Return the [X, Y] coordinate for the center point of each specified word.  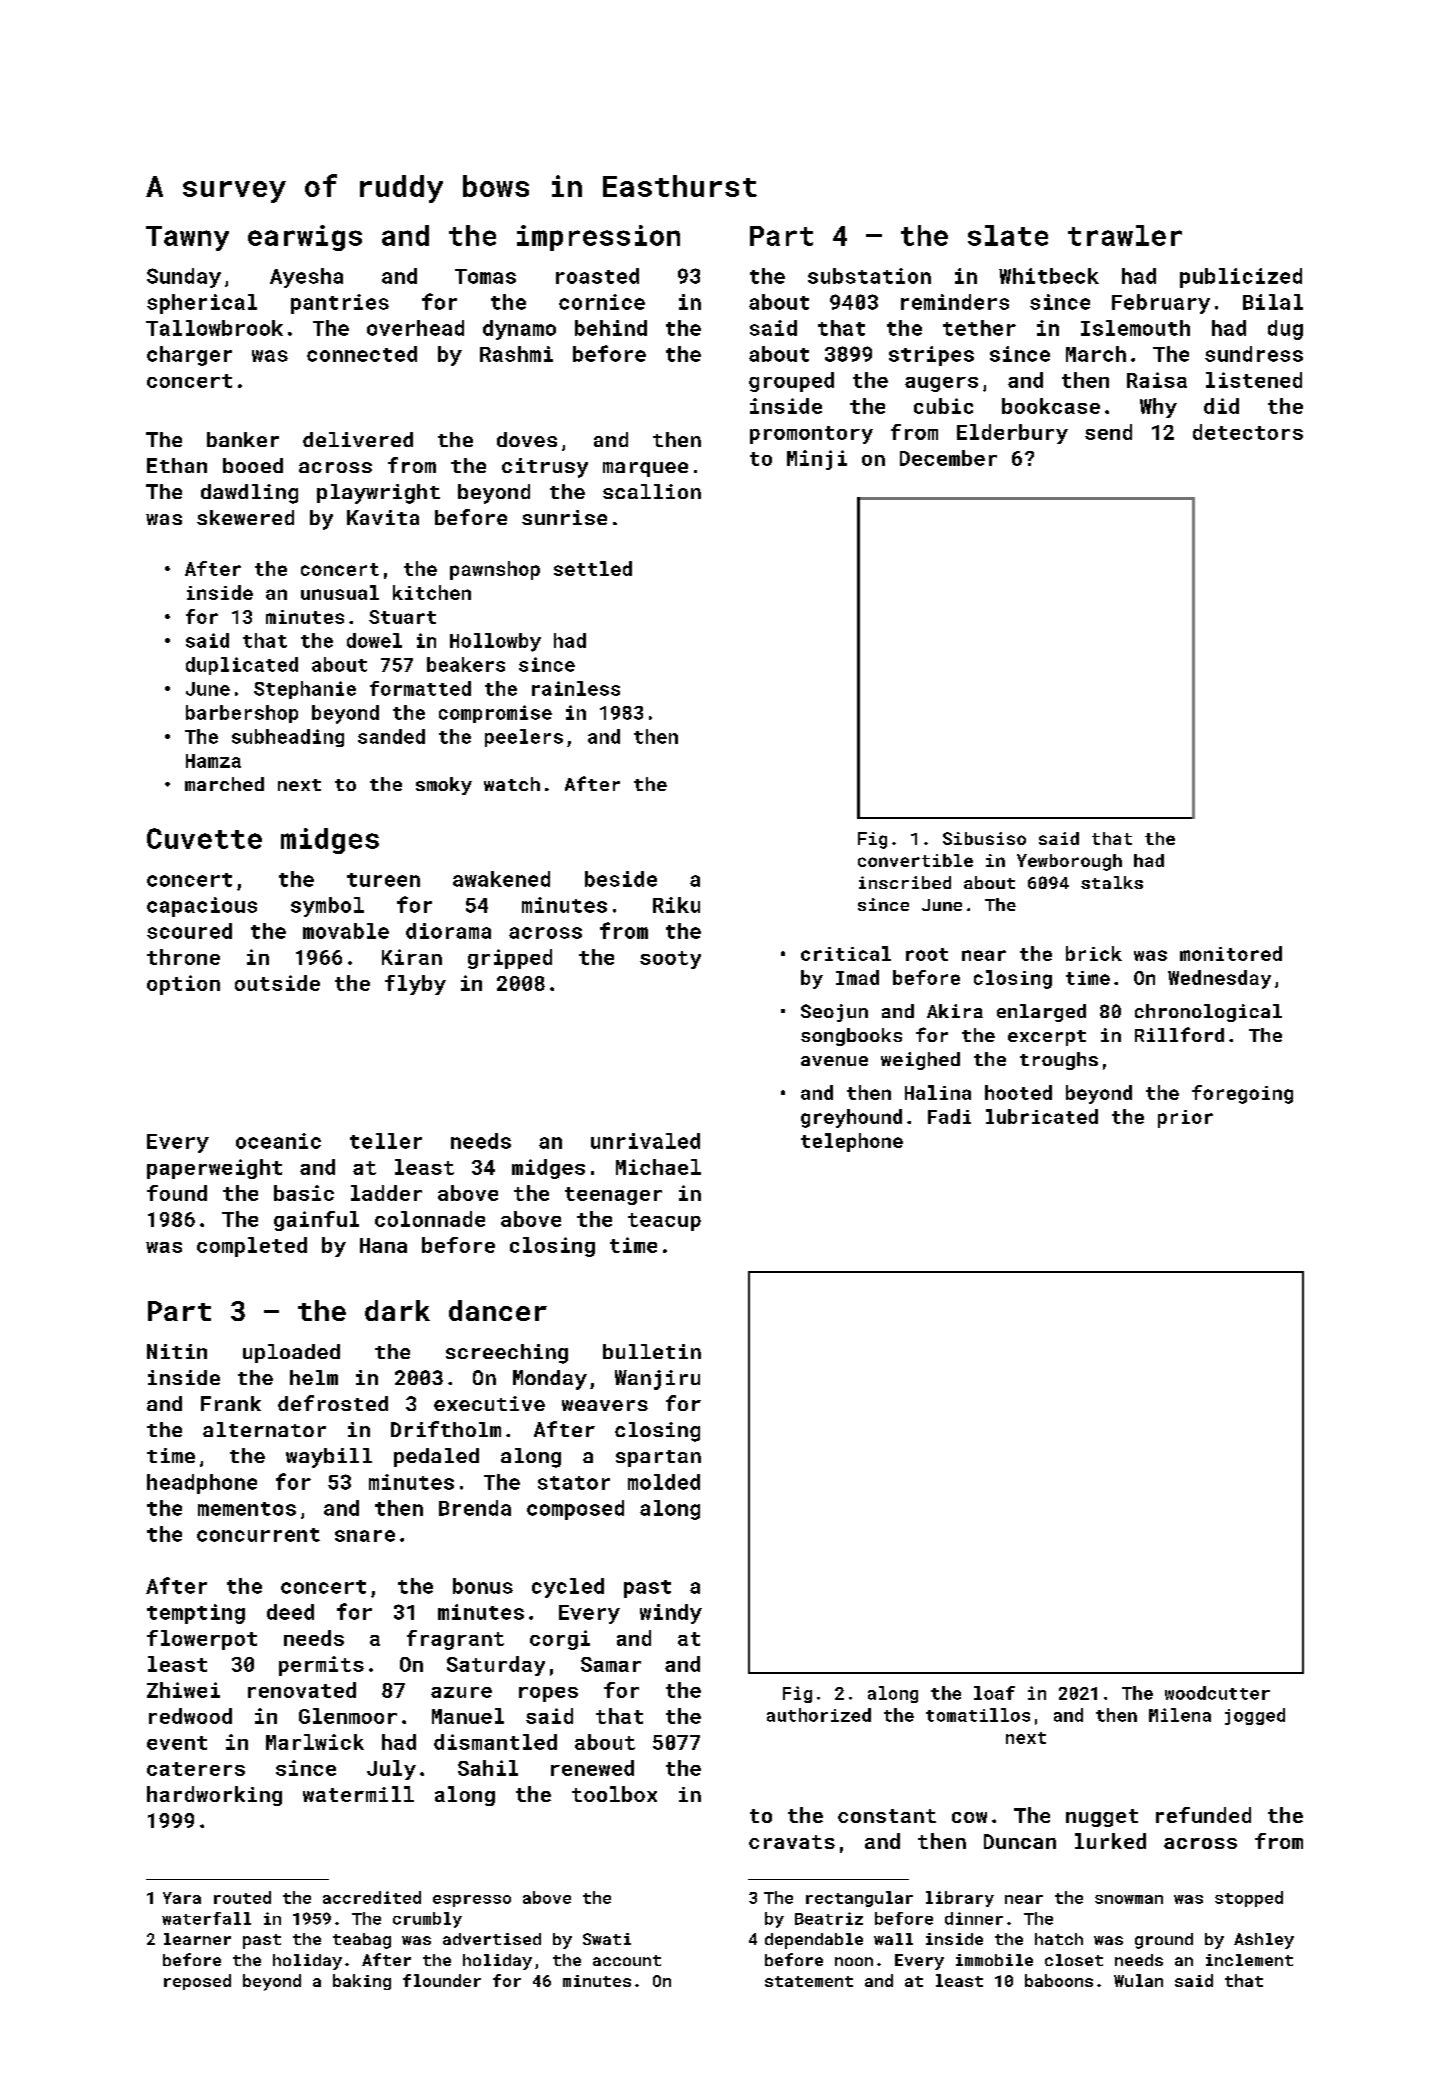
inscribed [905, 882]
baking [362, 1982]
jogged [1255, 1716]
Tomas [485, 276]
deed [290, 1612]
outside [277, 983]
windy [671, 1614]
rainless [576, 688]
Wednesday [1219, 979]
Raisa [1157, 380]
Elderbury [1012, 434]
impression [598, 238]
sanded [391, 736]
